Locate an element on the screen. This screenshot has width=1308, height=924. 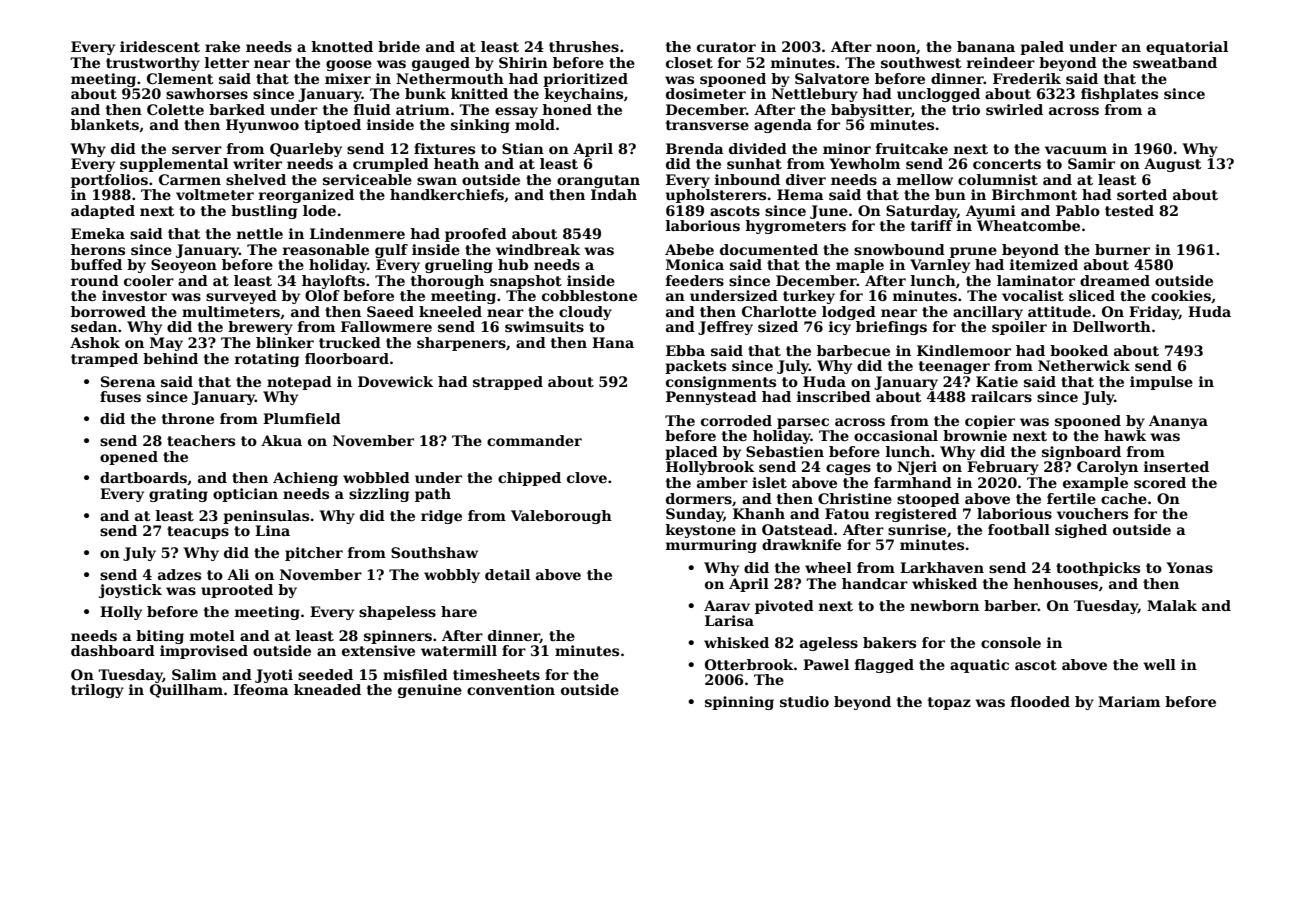
uprooted is located at coordinates (237, 591).
